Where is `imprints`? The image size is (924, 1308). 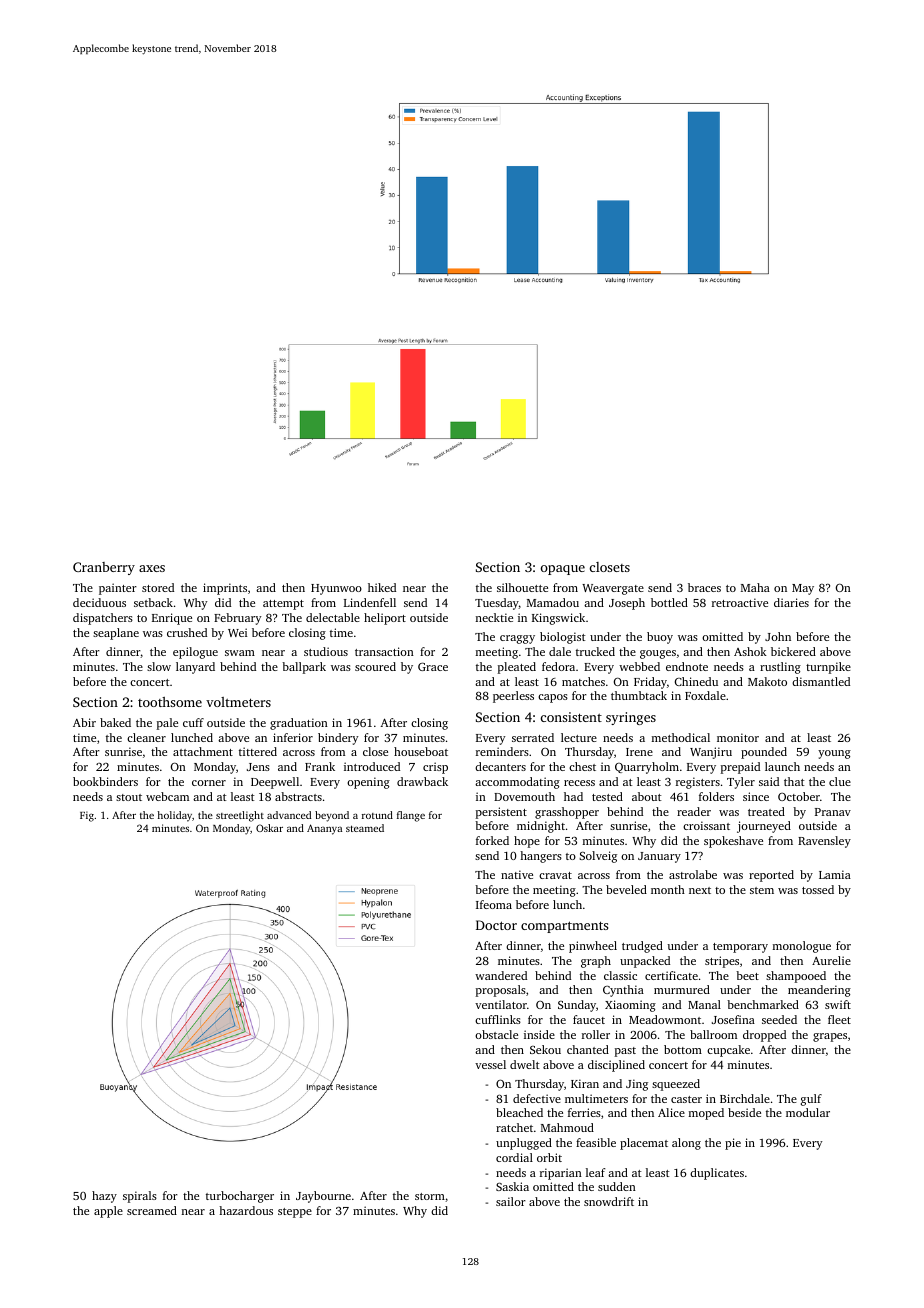 imprints is located at coordinates (225, 589).
